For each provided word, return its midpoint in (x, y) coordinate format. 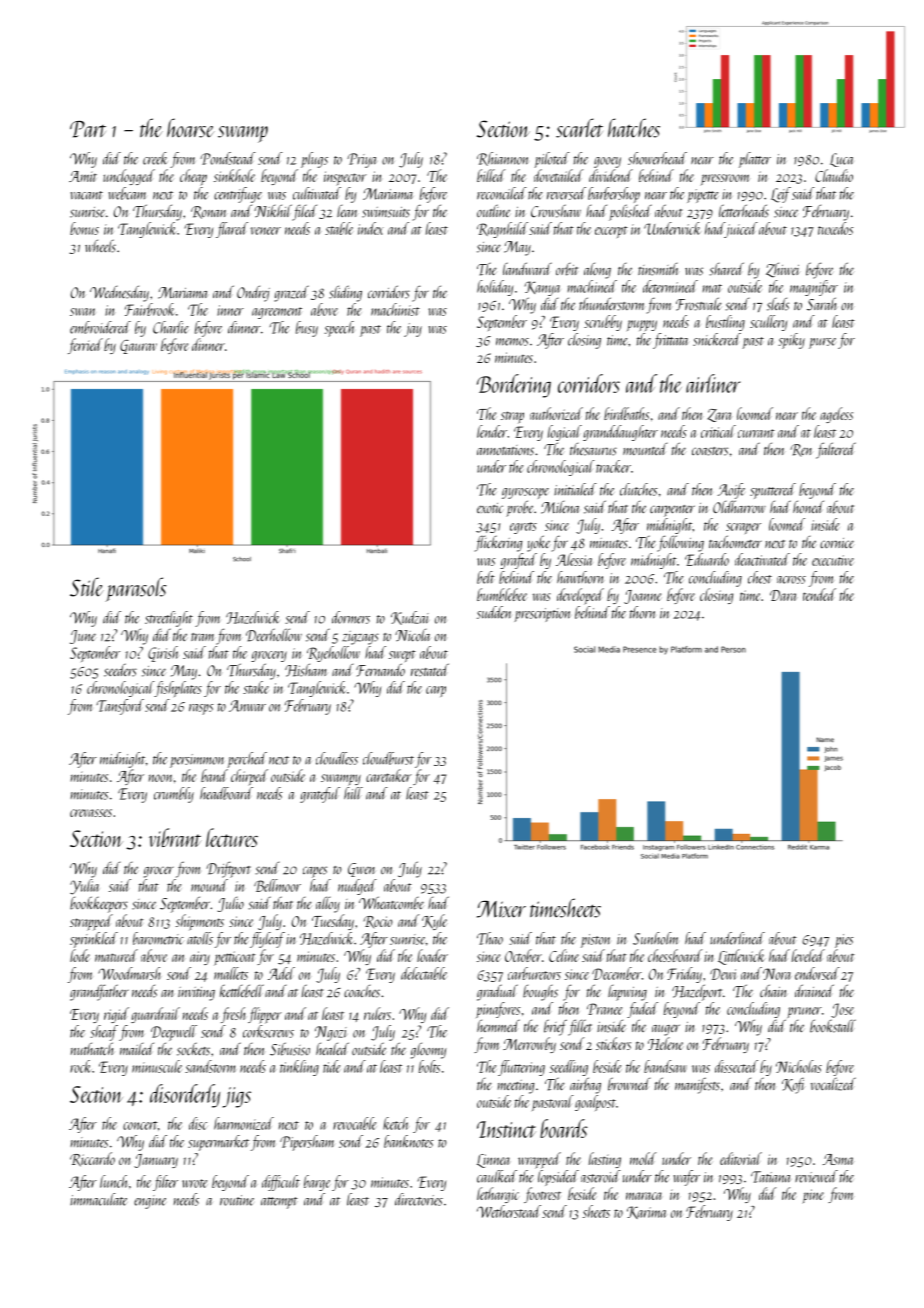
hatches (634, 128)
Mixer (501, 909)
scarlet (579, 128)
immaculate (98, 1199)
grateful (320, 795)
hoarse (190, 128)
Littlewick (741, 957)
